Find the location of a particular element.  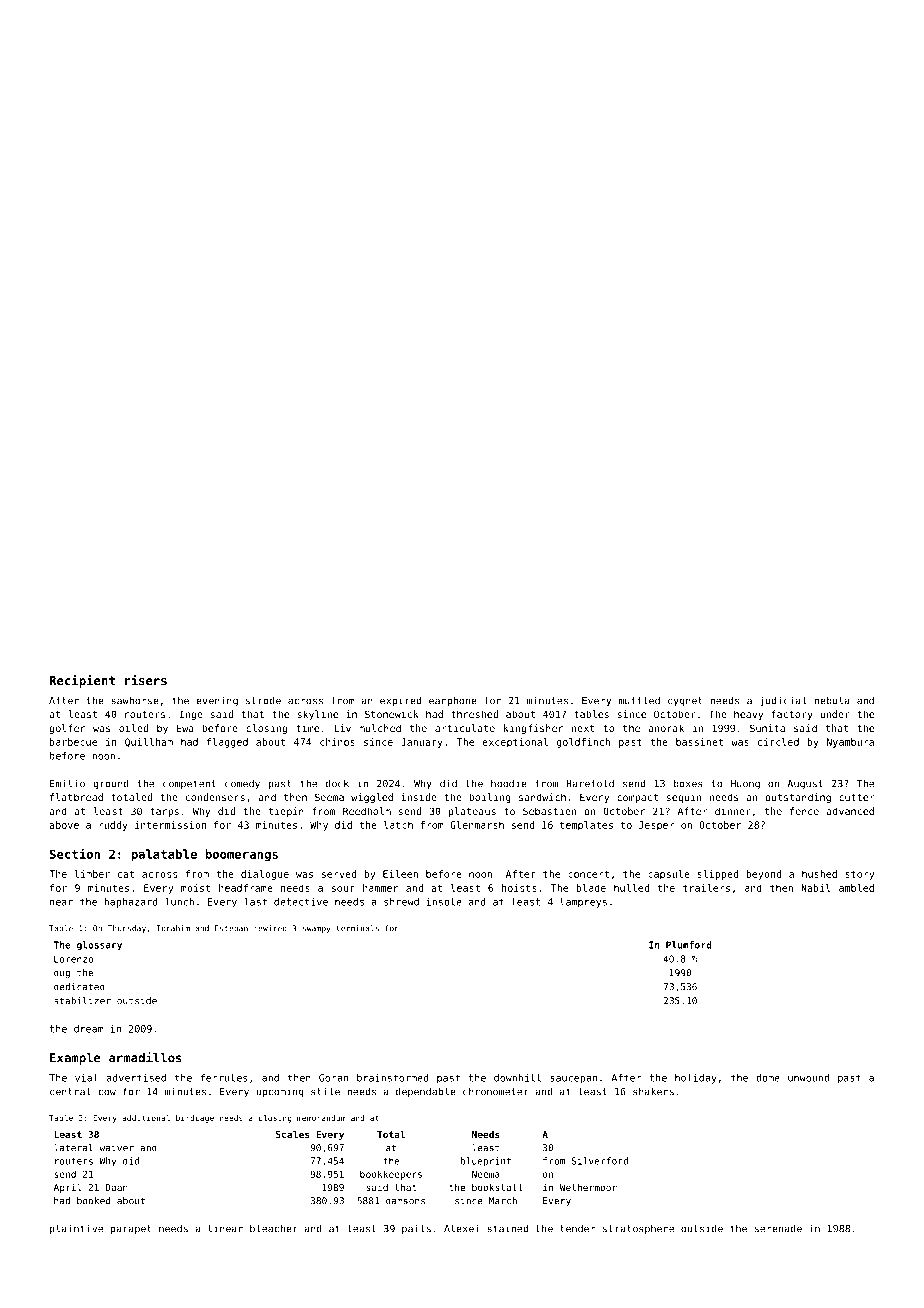

holiday is located at coordinates (696, 1079).
